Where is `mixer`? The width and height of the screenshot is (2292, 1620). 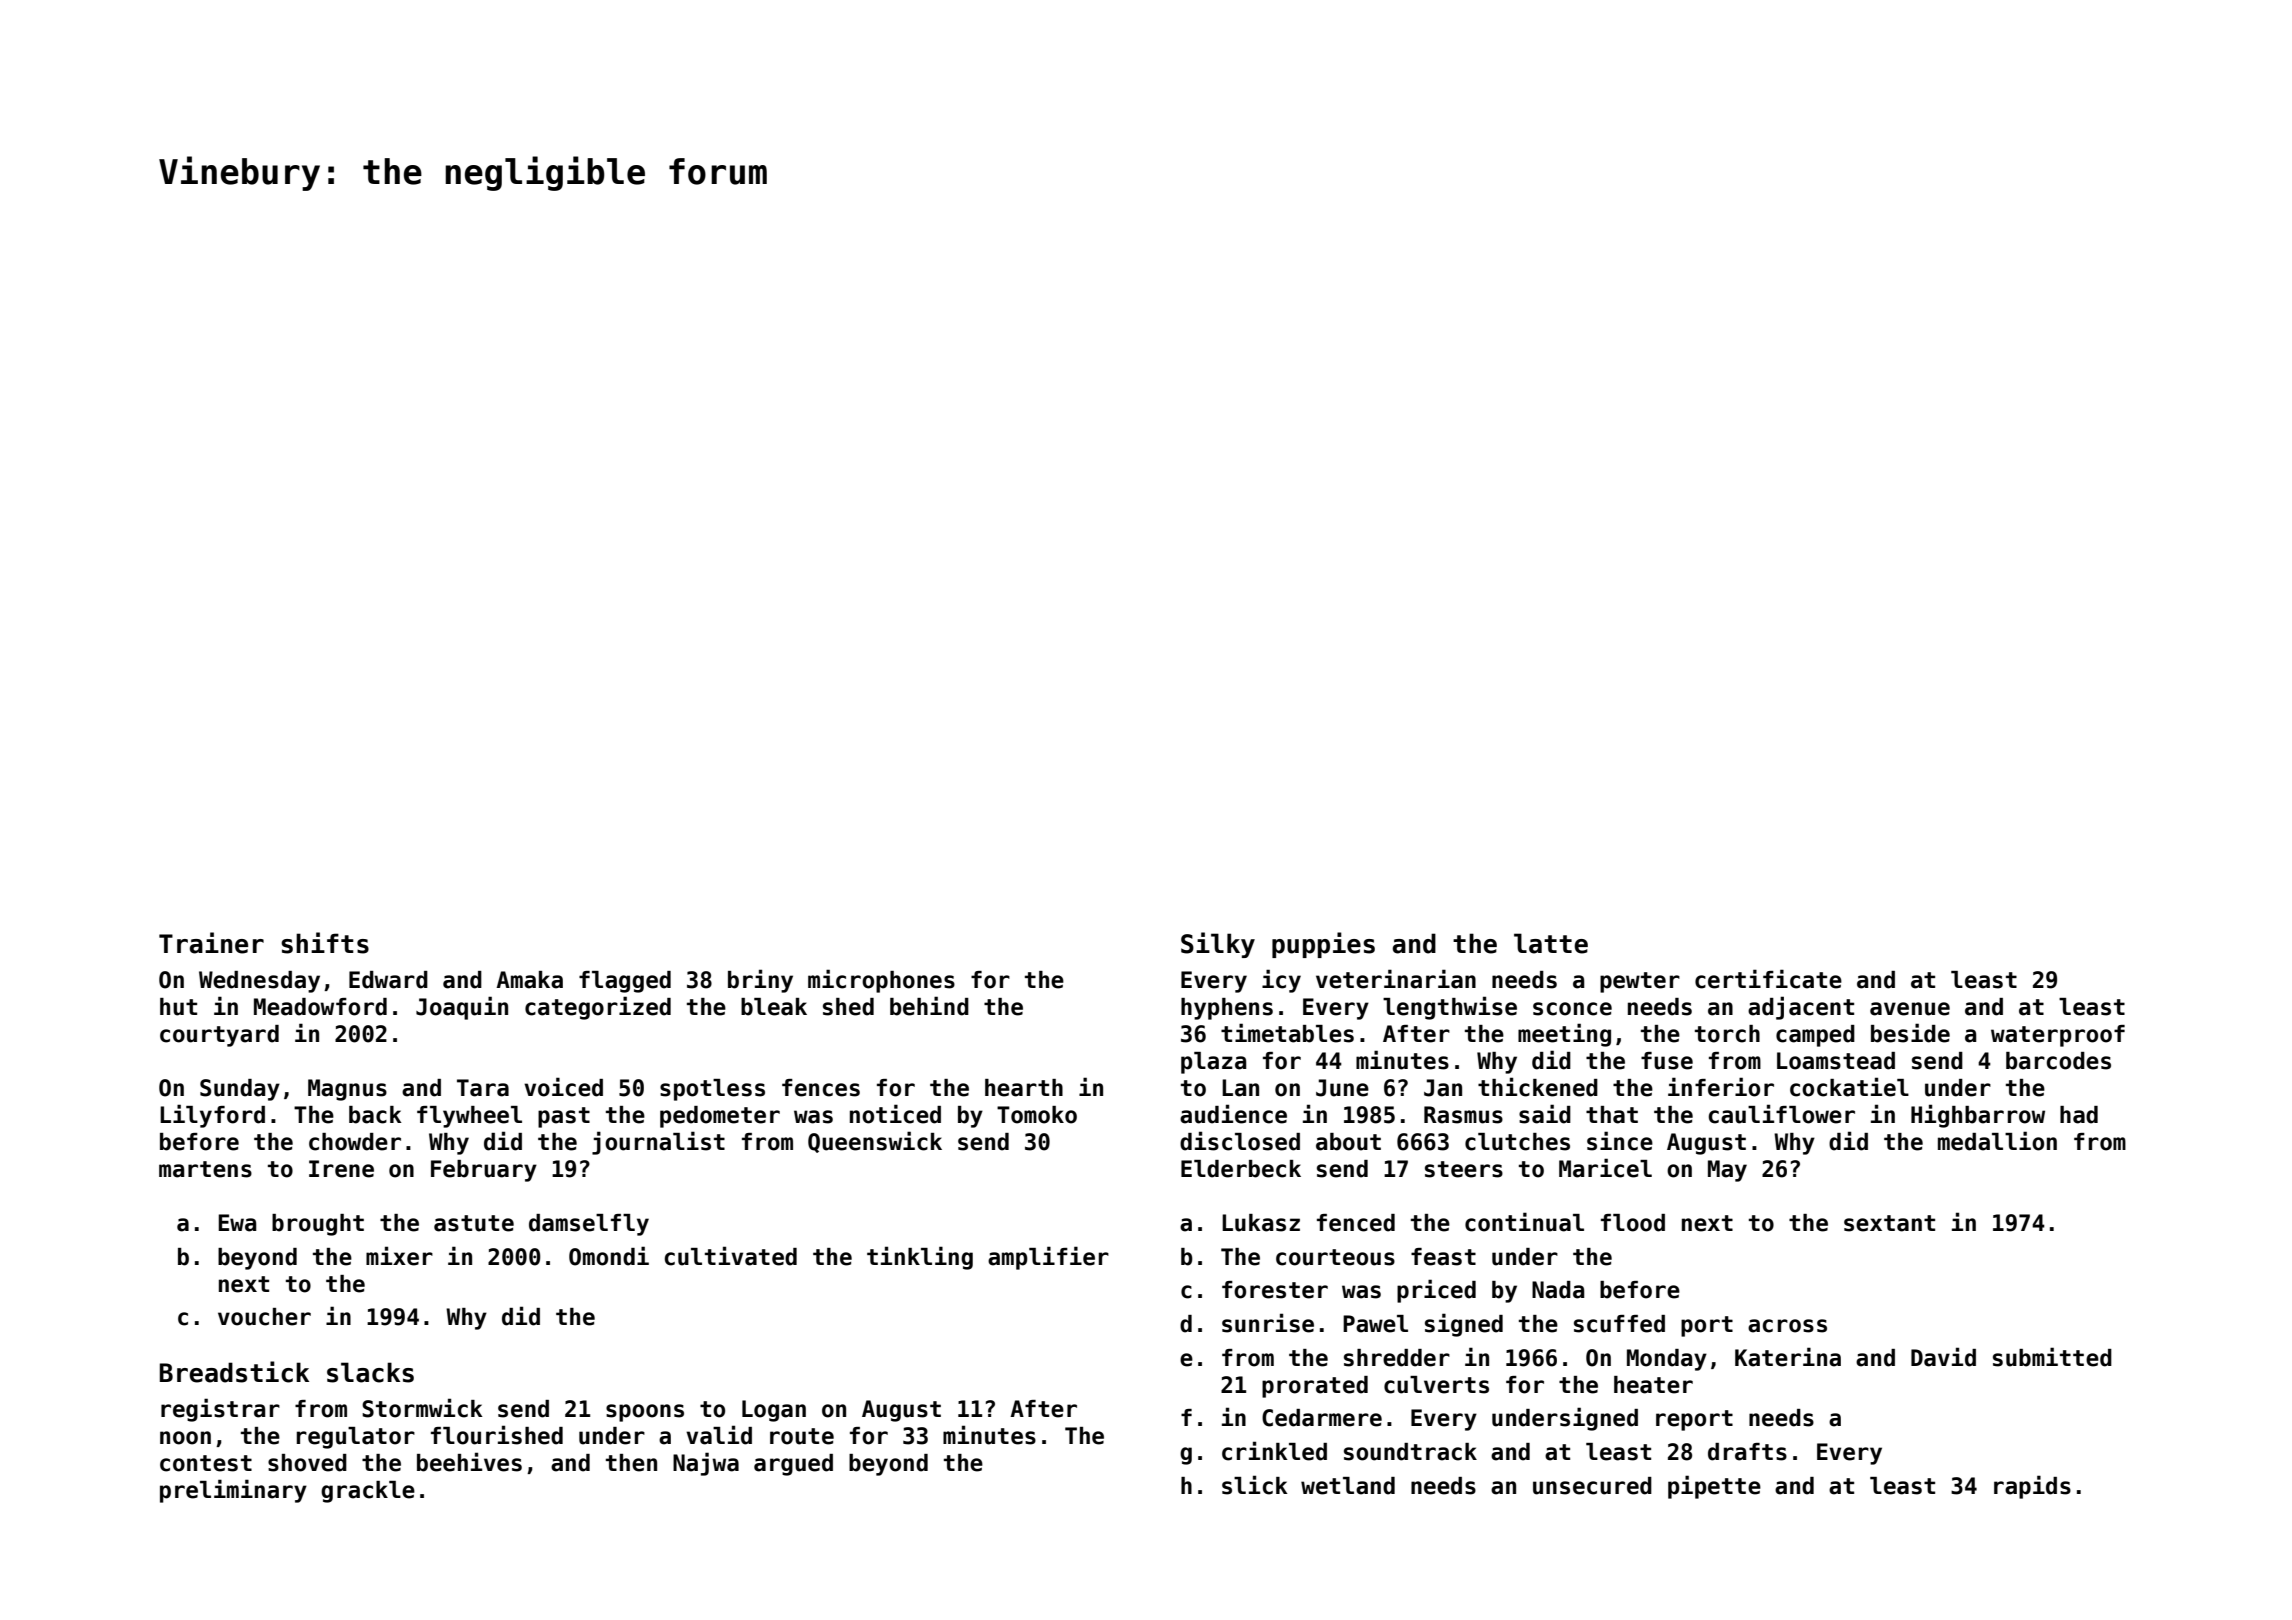
mixer is located at coordinates (399, 1256).
